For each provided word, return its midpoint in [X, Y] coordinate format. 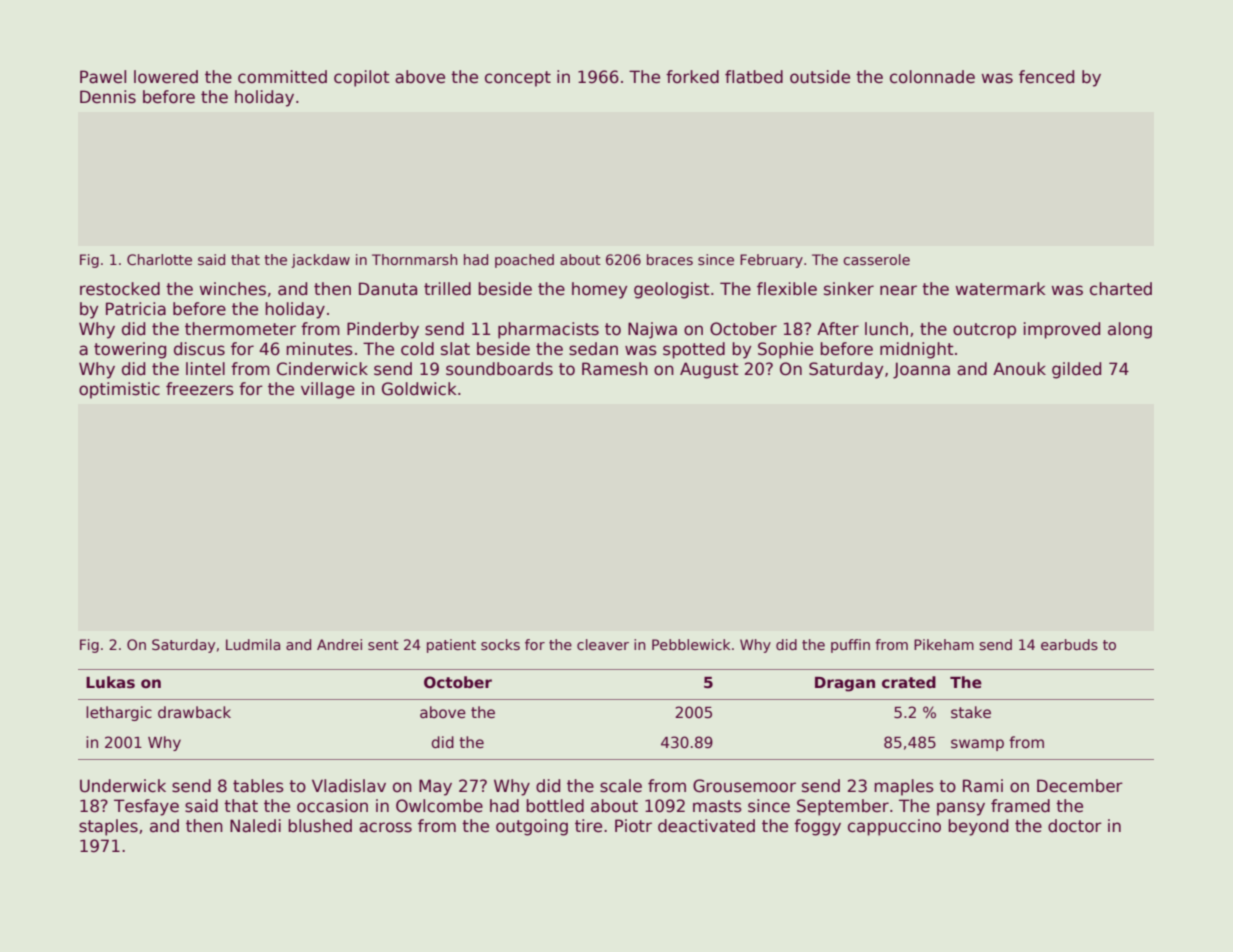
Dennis [108, 97]
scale [621, 786]
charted [1121, 289]
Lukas [110, 682]
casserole [876, 259]
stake [971, 712]
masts [717, 806]
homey [600, 290]
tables [258, 786]
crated [909, 682]
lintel [205, 369]
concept [518, 79]
